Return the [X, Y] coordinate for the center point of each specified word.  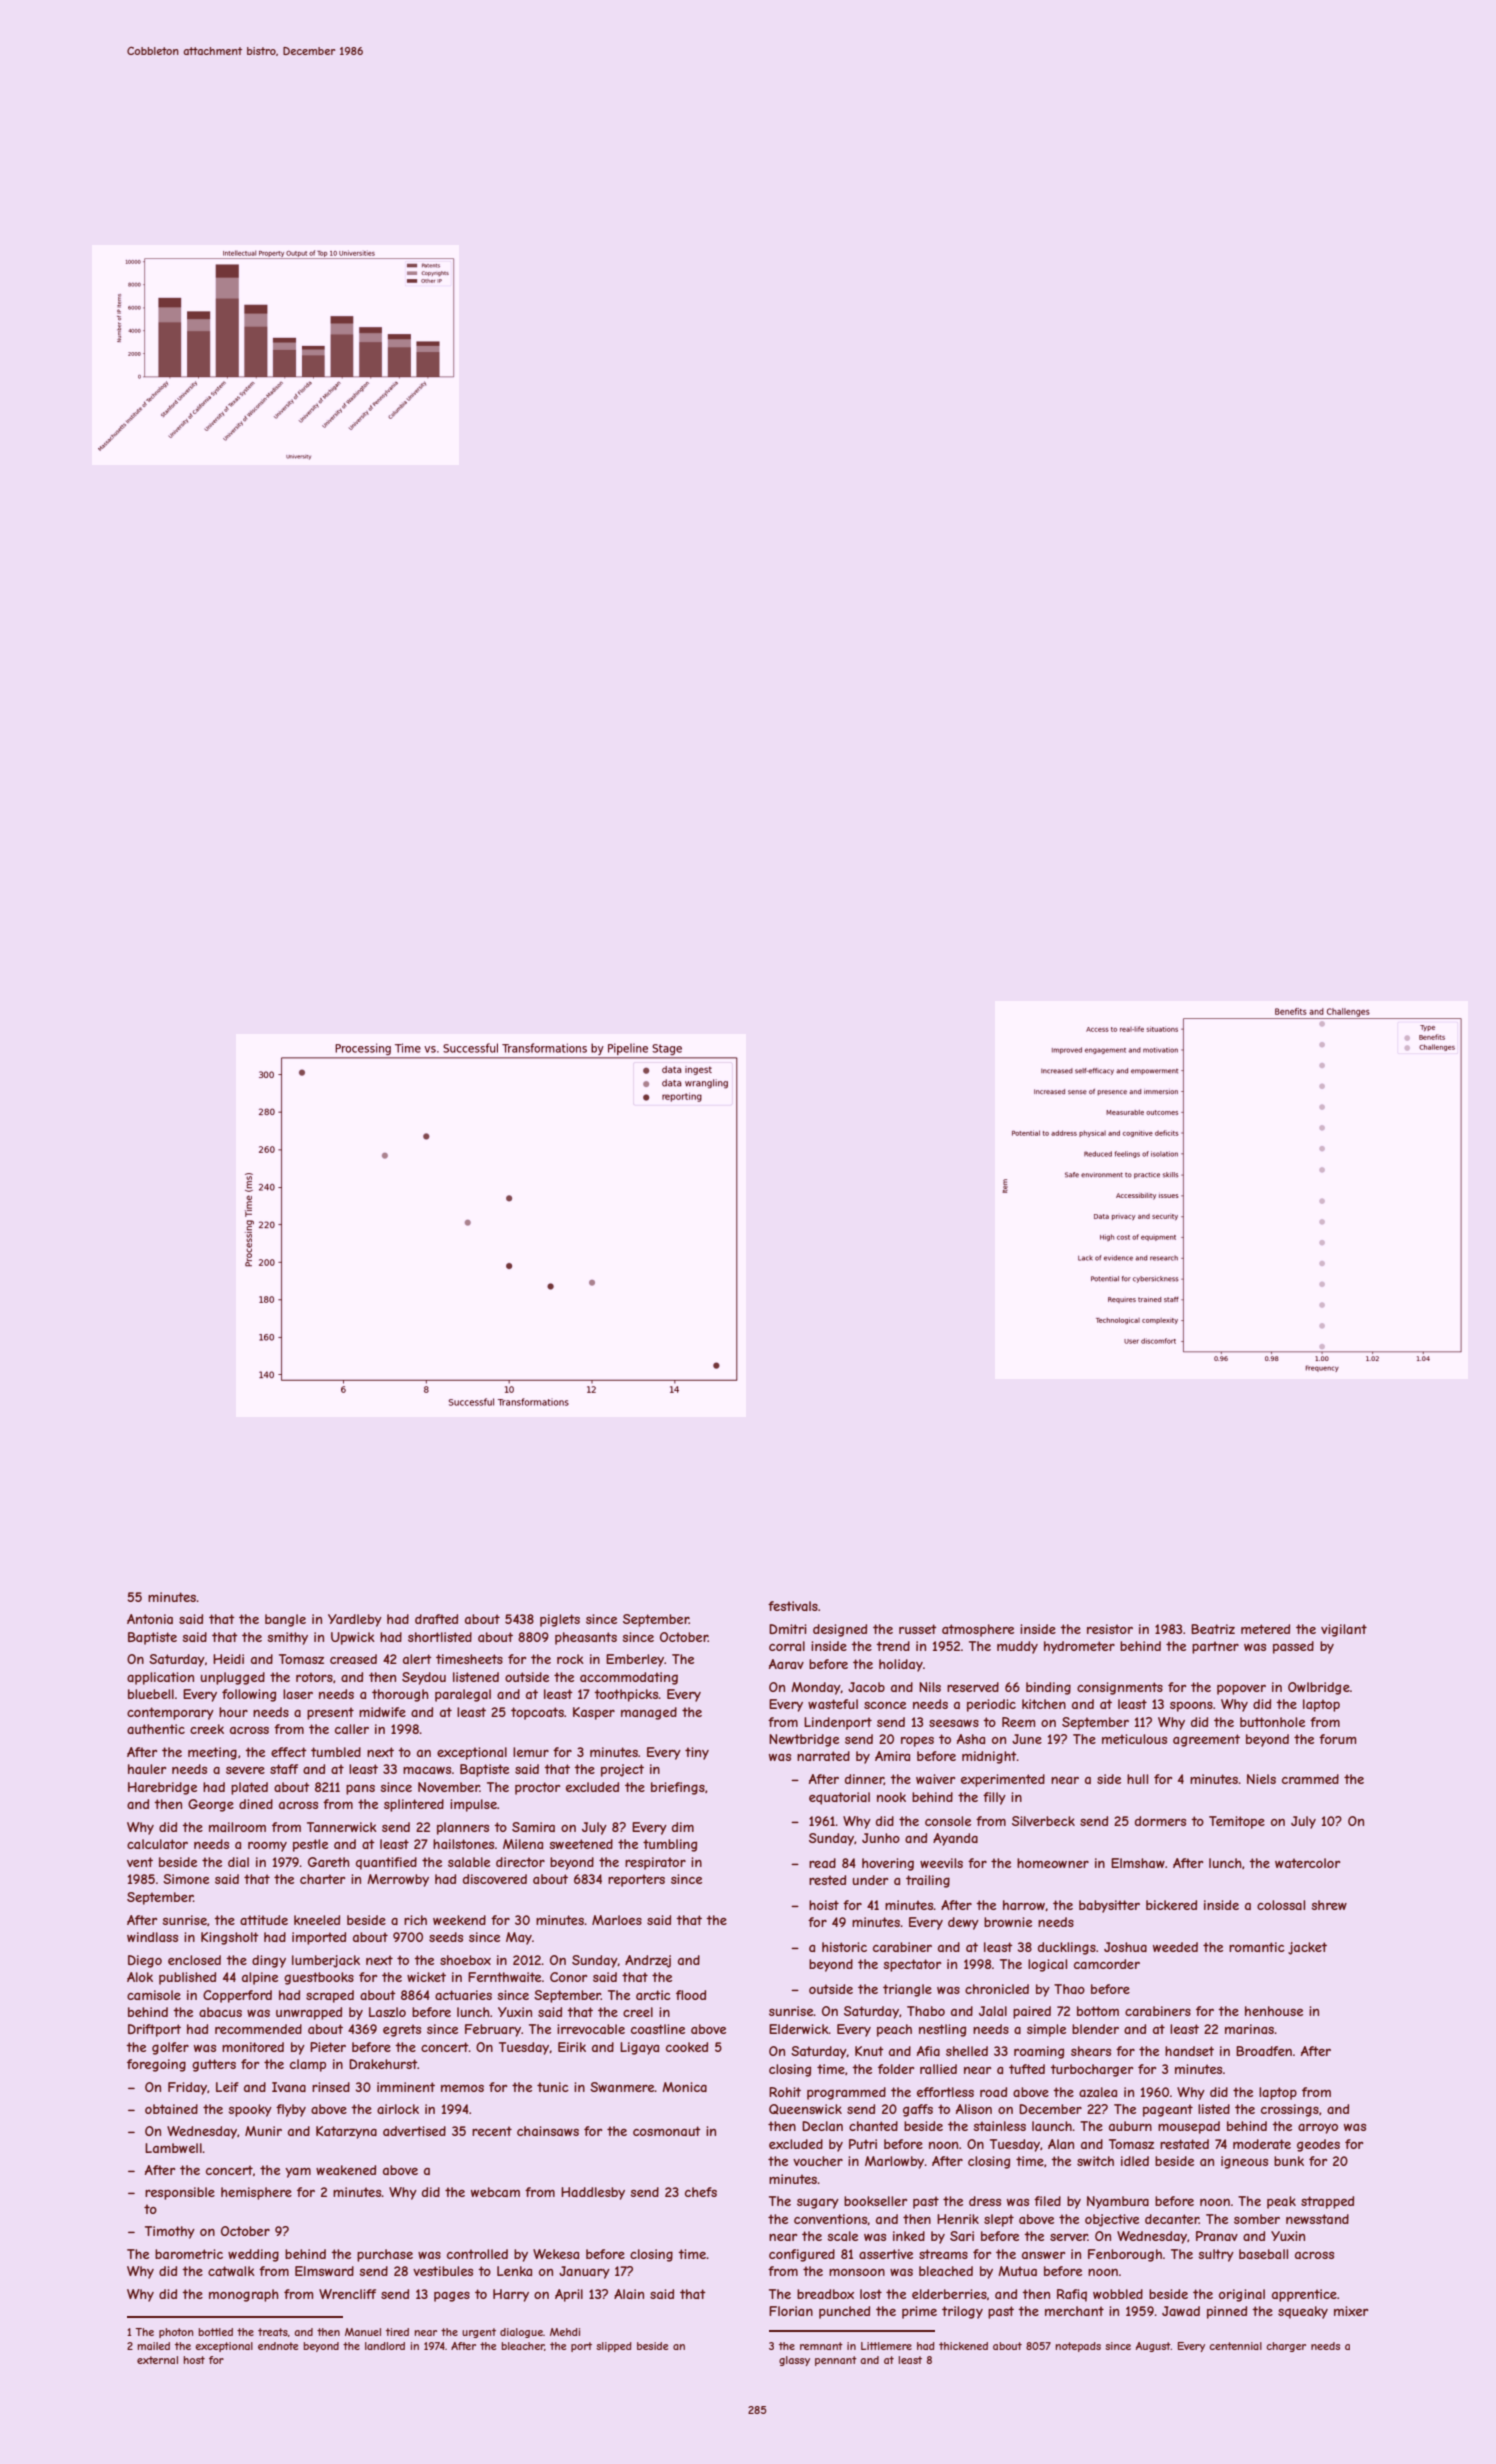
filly [994, 1798]
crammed [1310, 1779]
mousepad [1189, 2127]
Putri [863, 2144]
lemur [531, 1752]
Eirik [572, 2047]
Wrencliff [347, 2294]
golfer [170, 2048]
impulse [473, 1805]
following [249, 1695]
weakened [346, 2170]
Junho [881, 1838]
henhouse [1274, 2011]
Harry [511, 2295]
